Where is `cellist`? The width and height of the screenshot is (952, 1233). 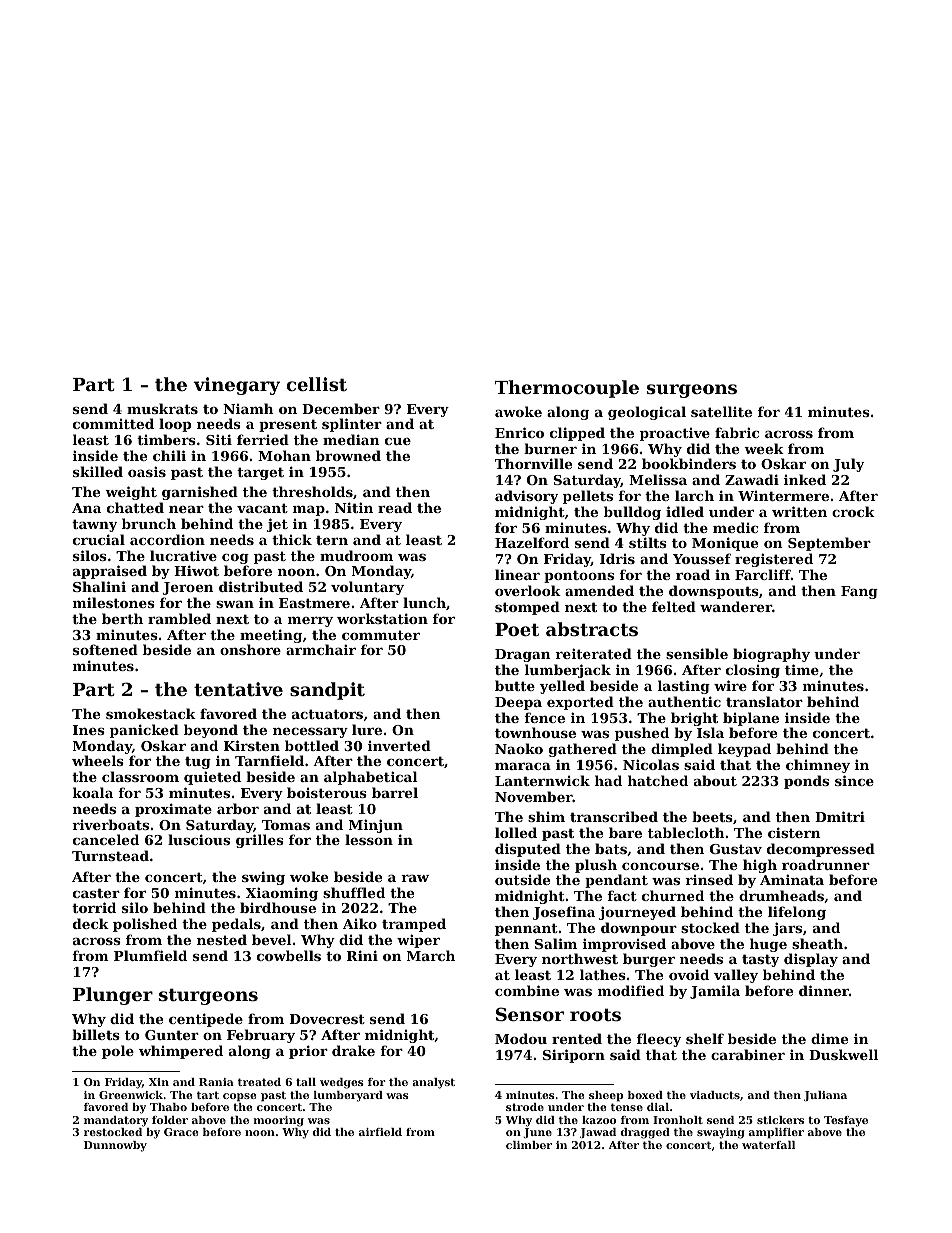
cellist is located at coordinates (317, 384).
